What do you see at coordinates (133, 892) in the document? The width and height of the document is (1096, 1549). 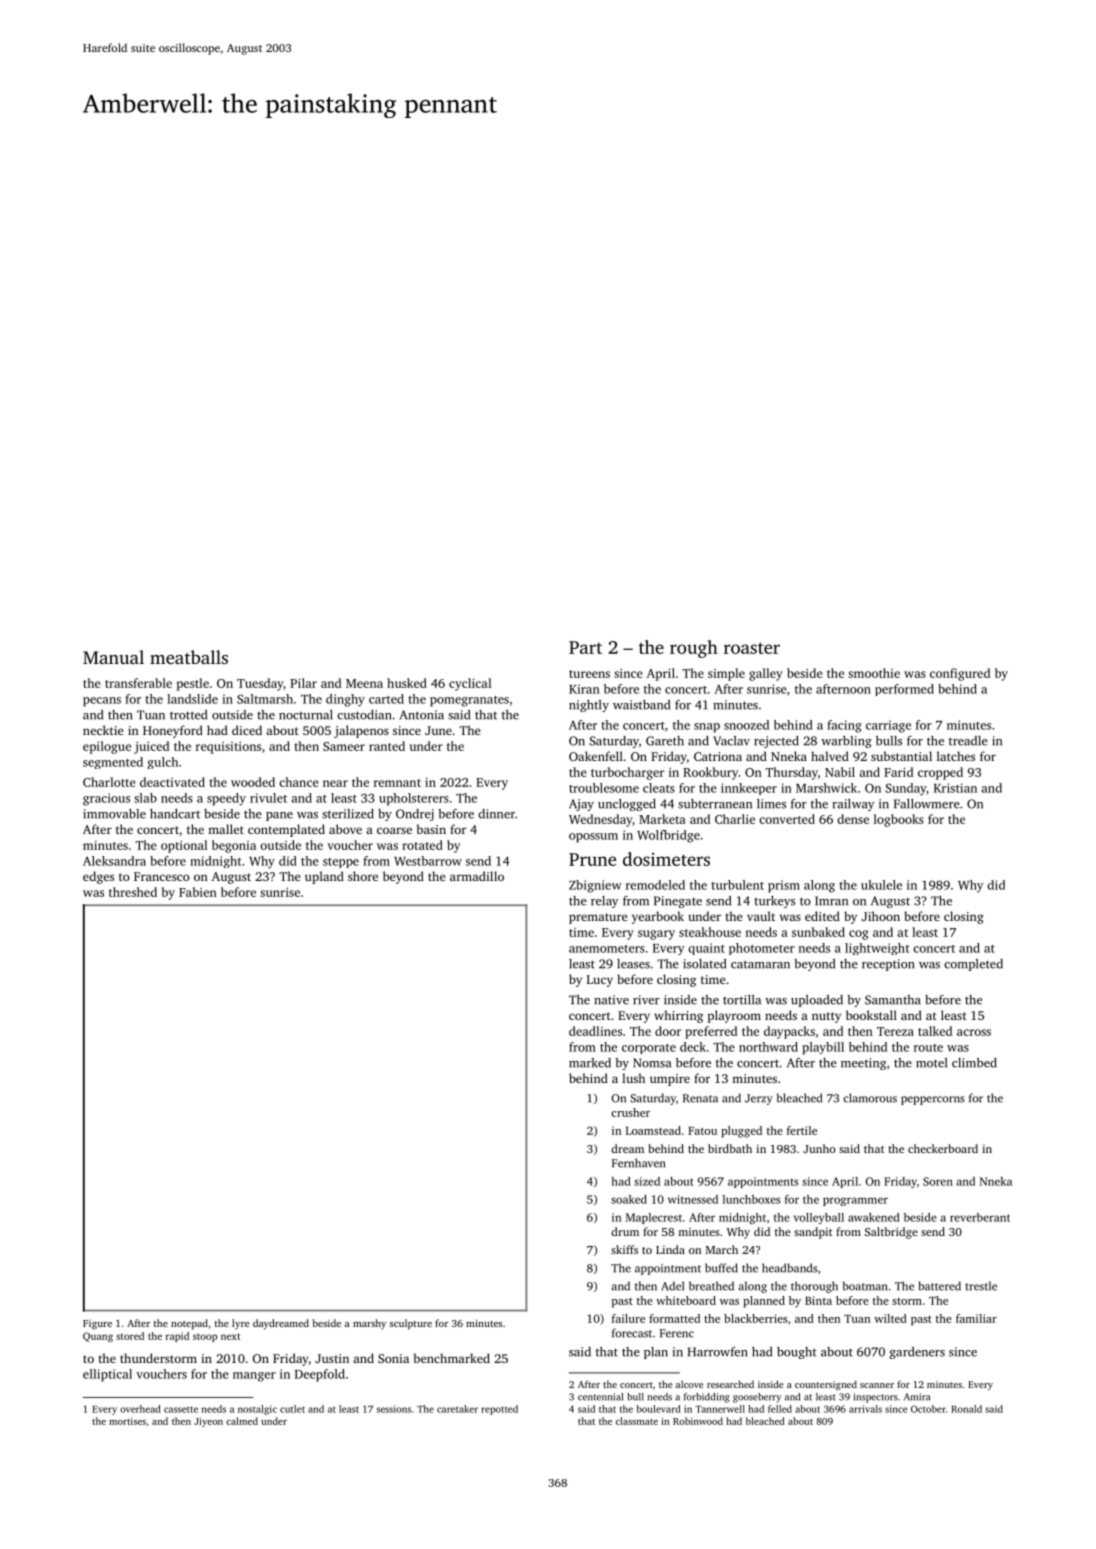 I see `threshed` at bounding box center [133, 892].
